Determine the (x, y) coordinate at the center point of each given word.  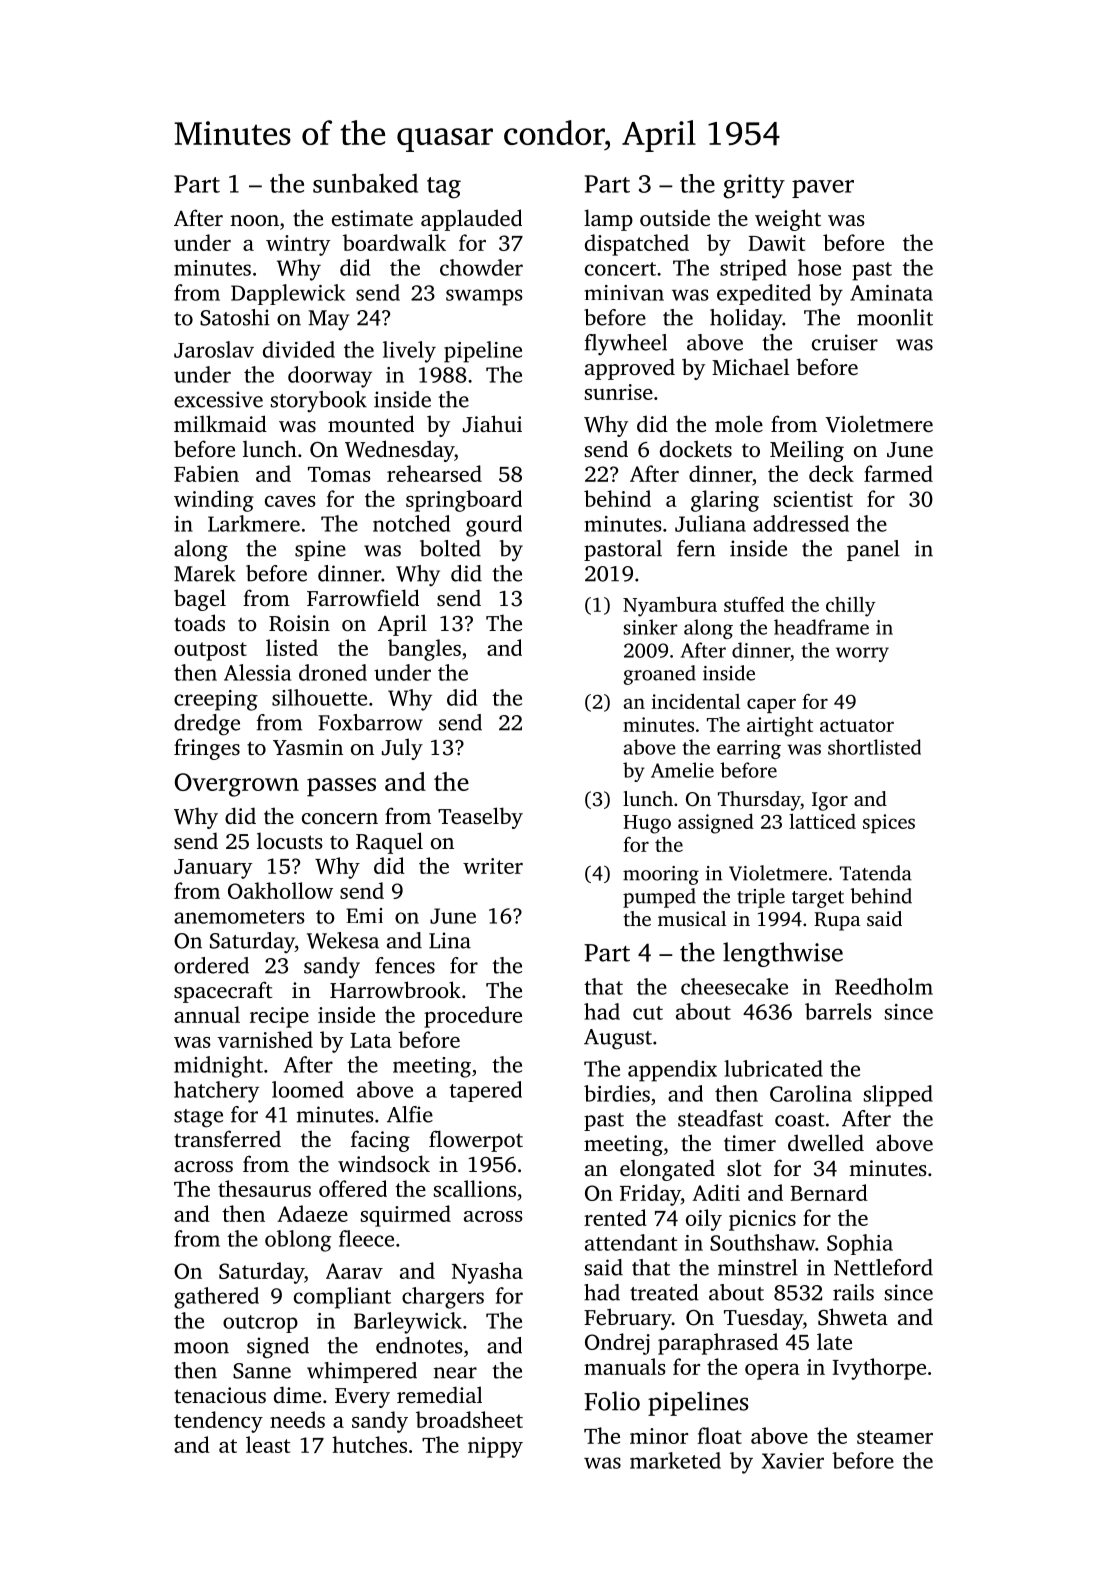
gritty (754, 186)
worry (862, 654)
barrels (838, 1011)
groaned (660, 675)
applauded (471, 220)
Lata (371, 1040)
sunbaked (365, 183)
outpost (210, 651)
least (268, 1444)
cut (648, 1013)
